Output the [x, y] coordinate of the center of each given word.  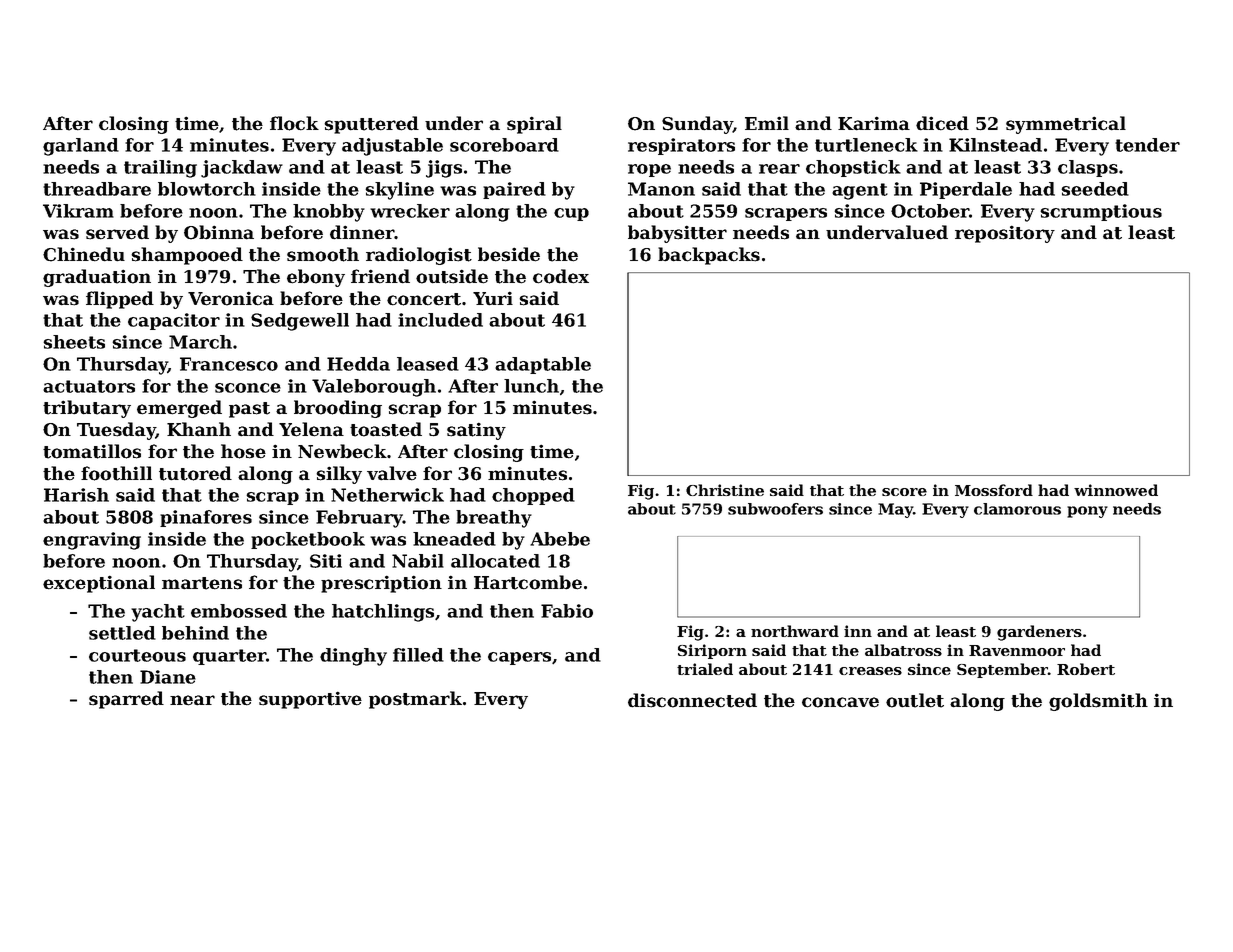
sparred [126, 700]
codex [561, 276]
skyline [399, 191]
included [440, 320]
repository [1005, 234]
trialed [705, 669]
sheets [74, 342]
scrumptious [1101, 212]
